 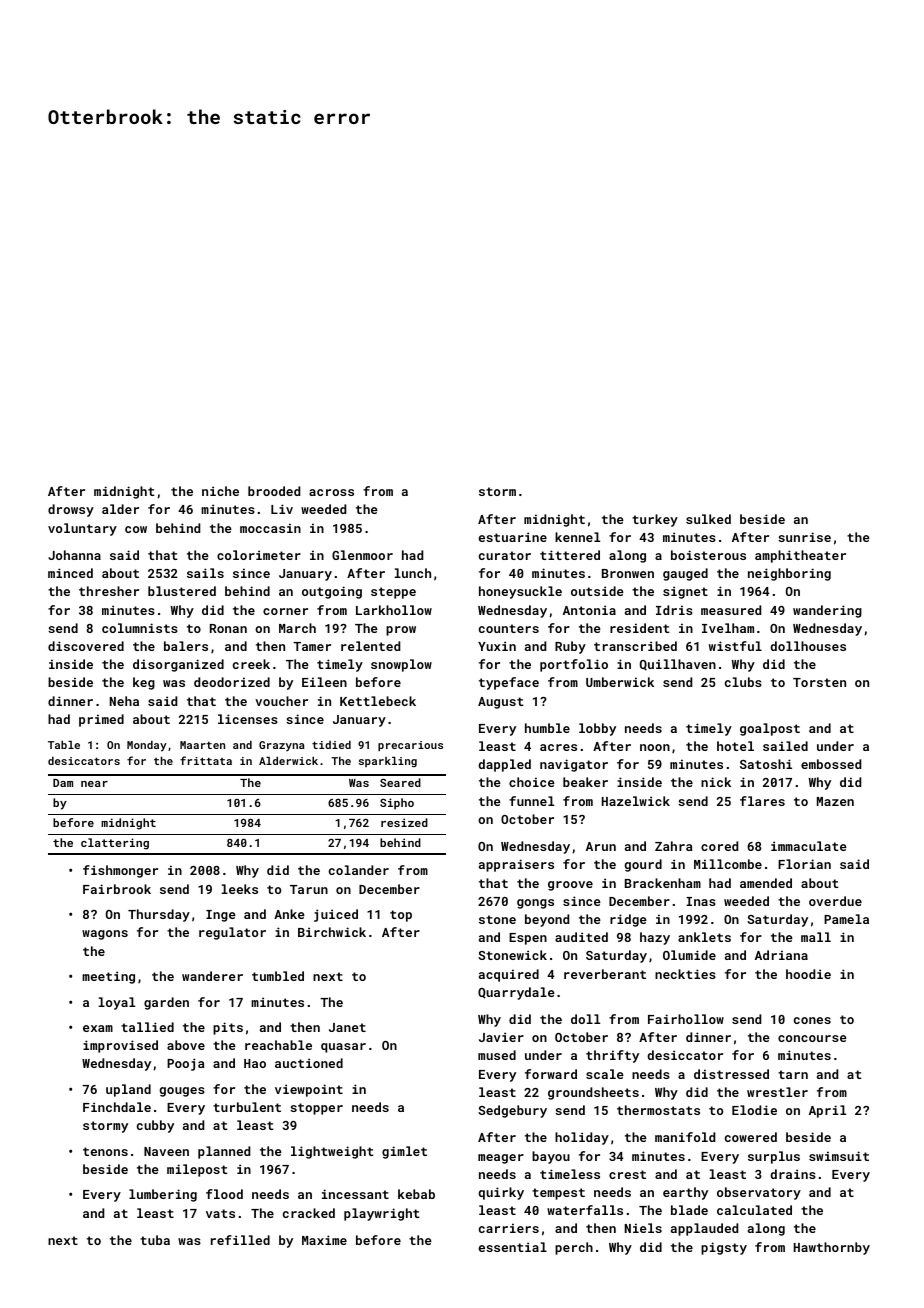 What do you see at coordinates (331, 492) in the screenshot?
I see `across` at bounding box center [331, 492].
